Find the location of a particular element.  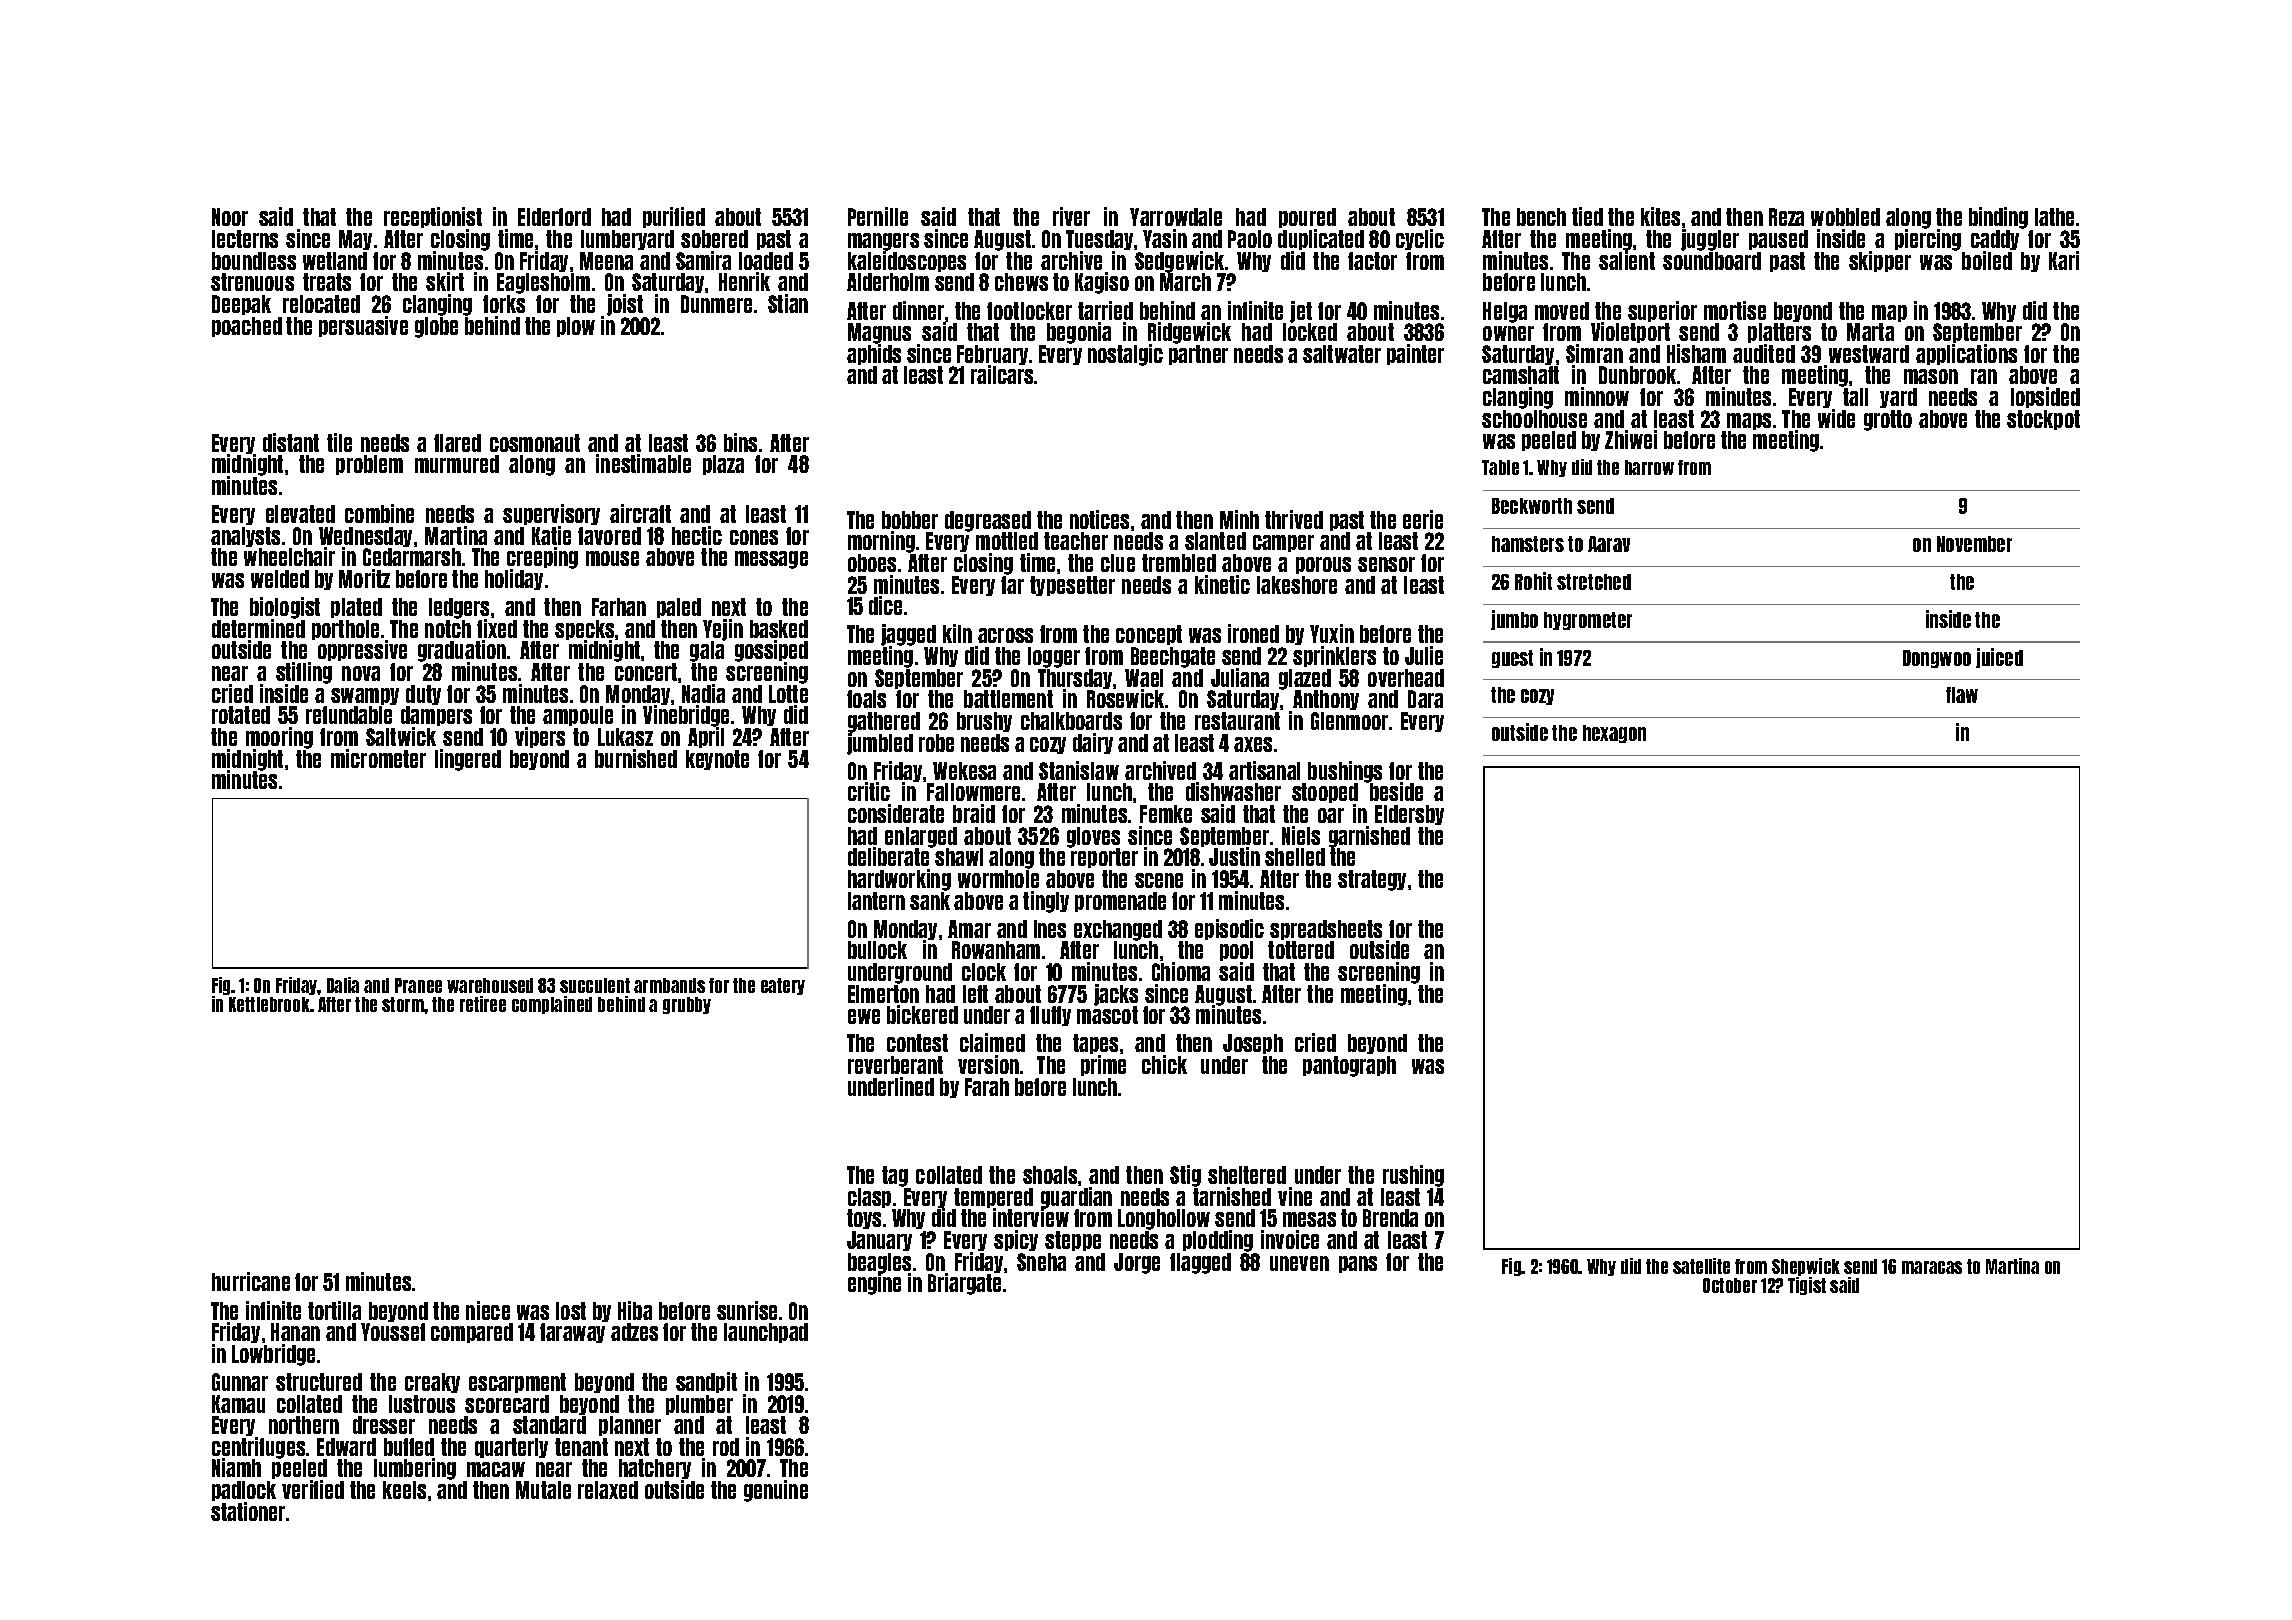

hexagon is located at coordinates (1614, 734).
